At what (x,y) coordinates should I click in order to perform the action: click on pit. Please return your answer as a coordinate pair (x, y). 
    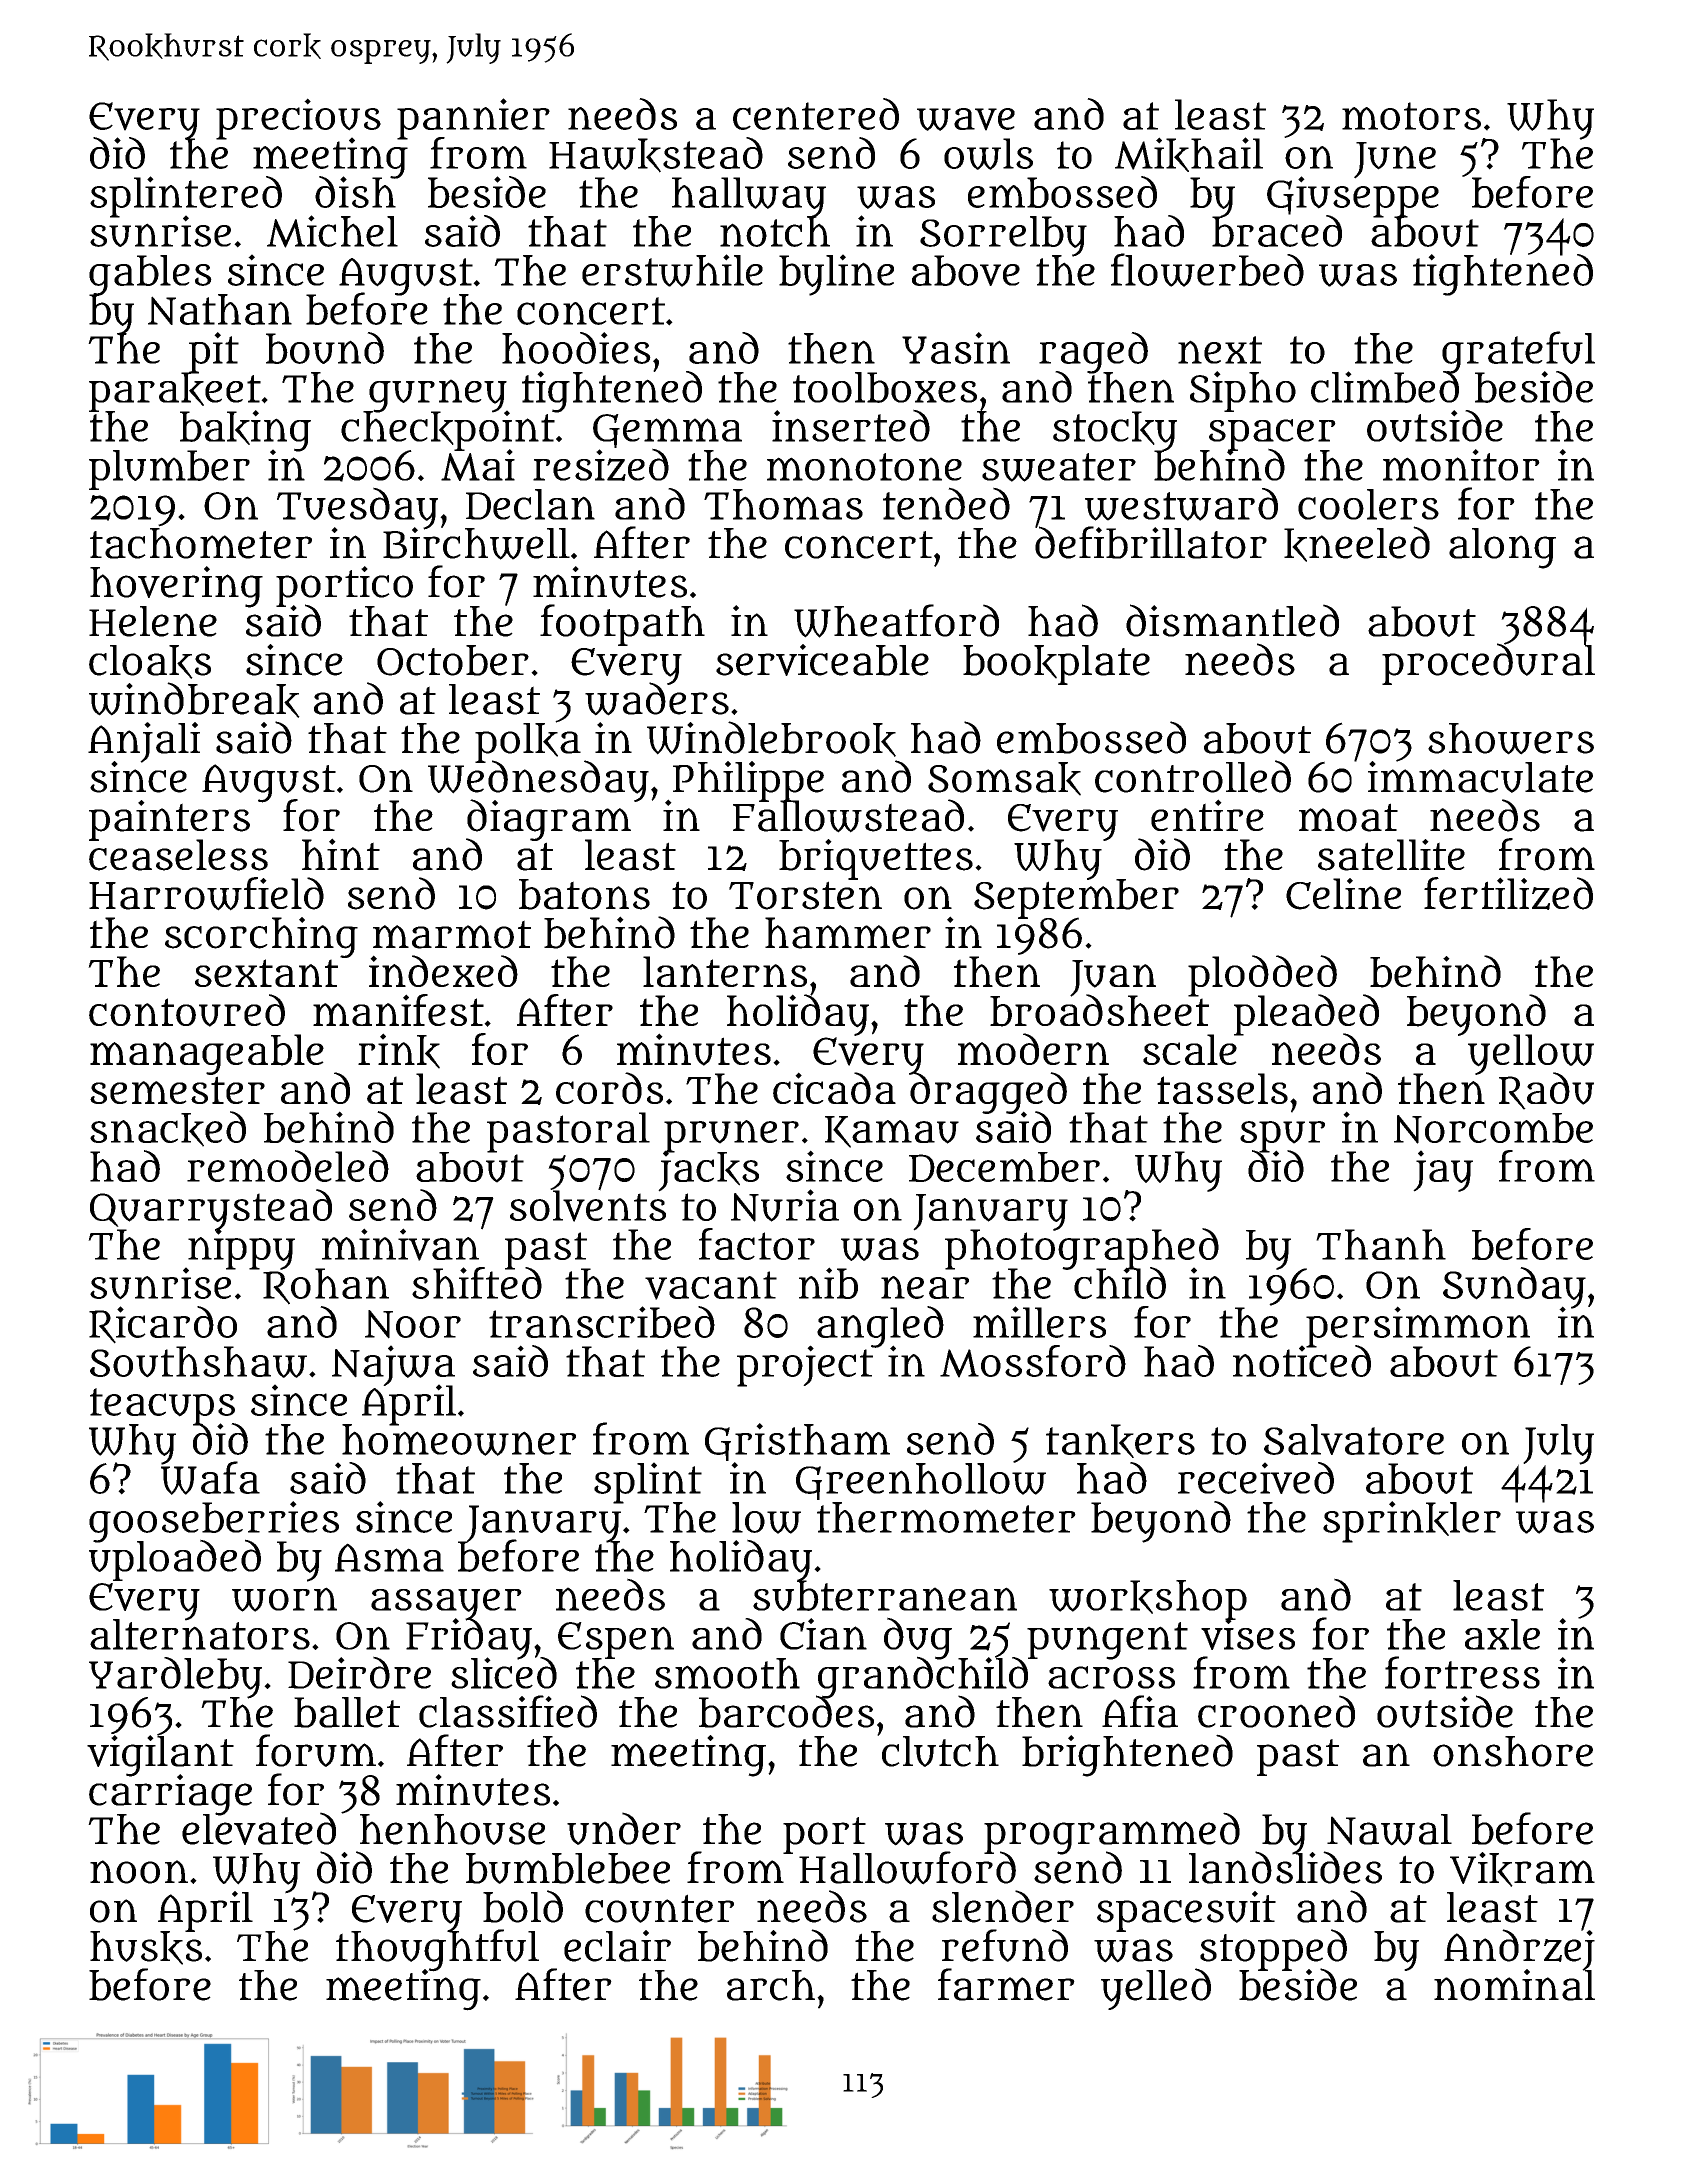
    Looking at the image, I should click on (212, 352).
